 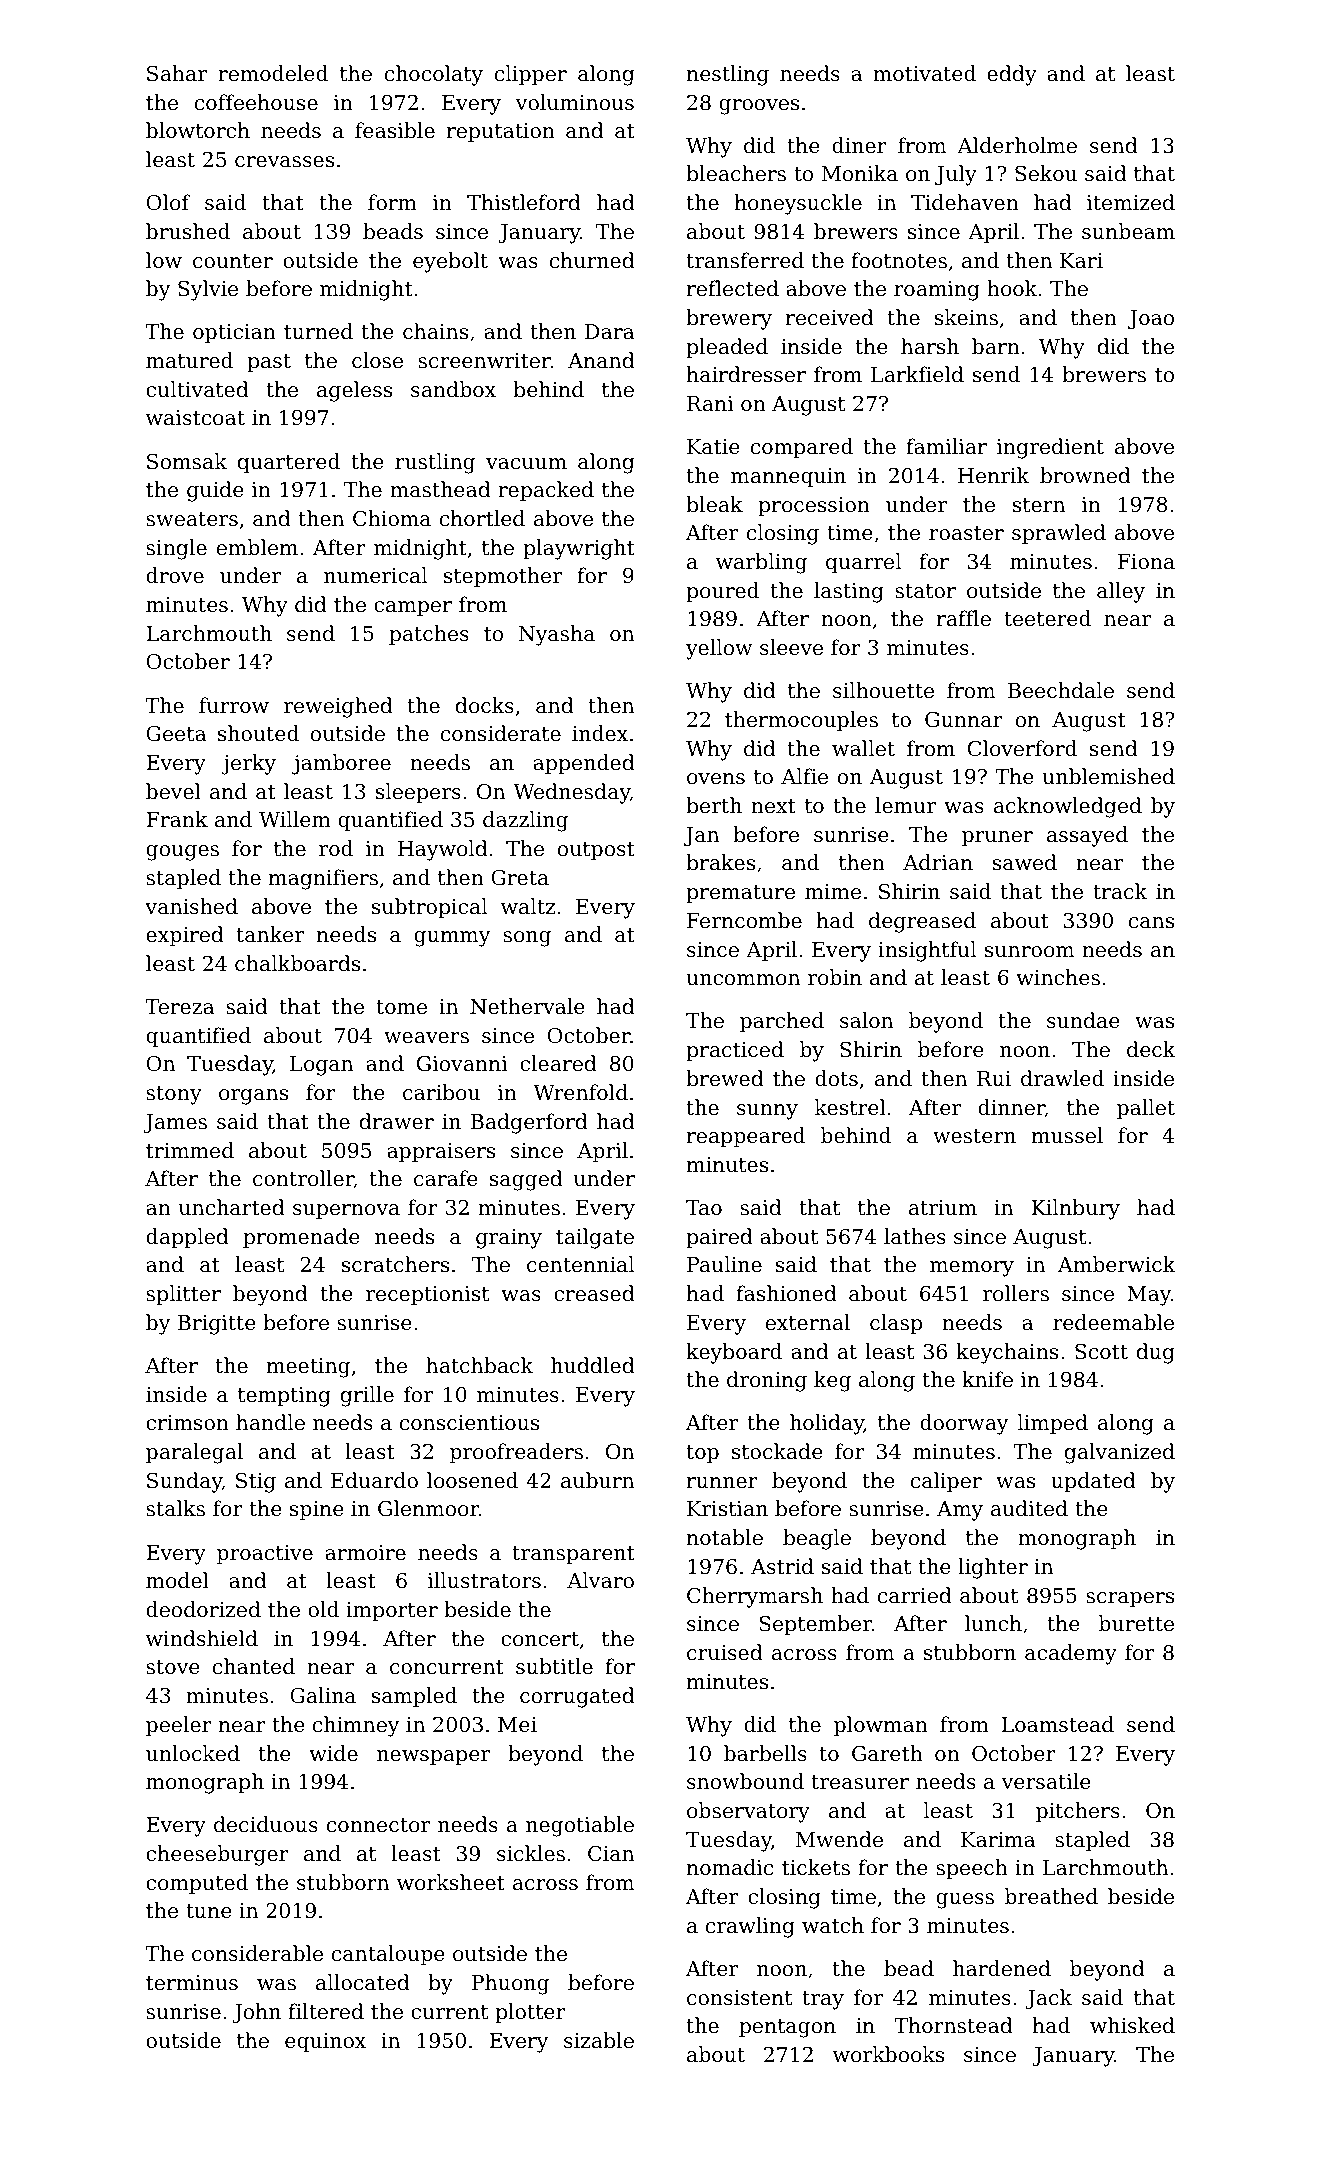 I want to click on subtropical, so click(x=429, y=908).
